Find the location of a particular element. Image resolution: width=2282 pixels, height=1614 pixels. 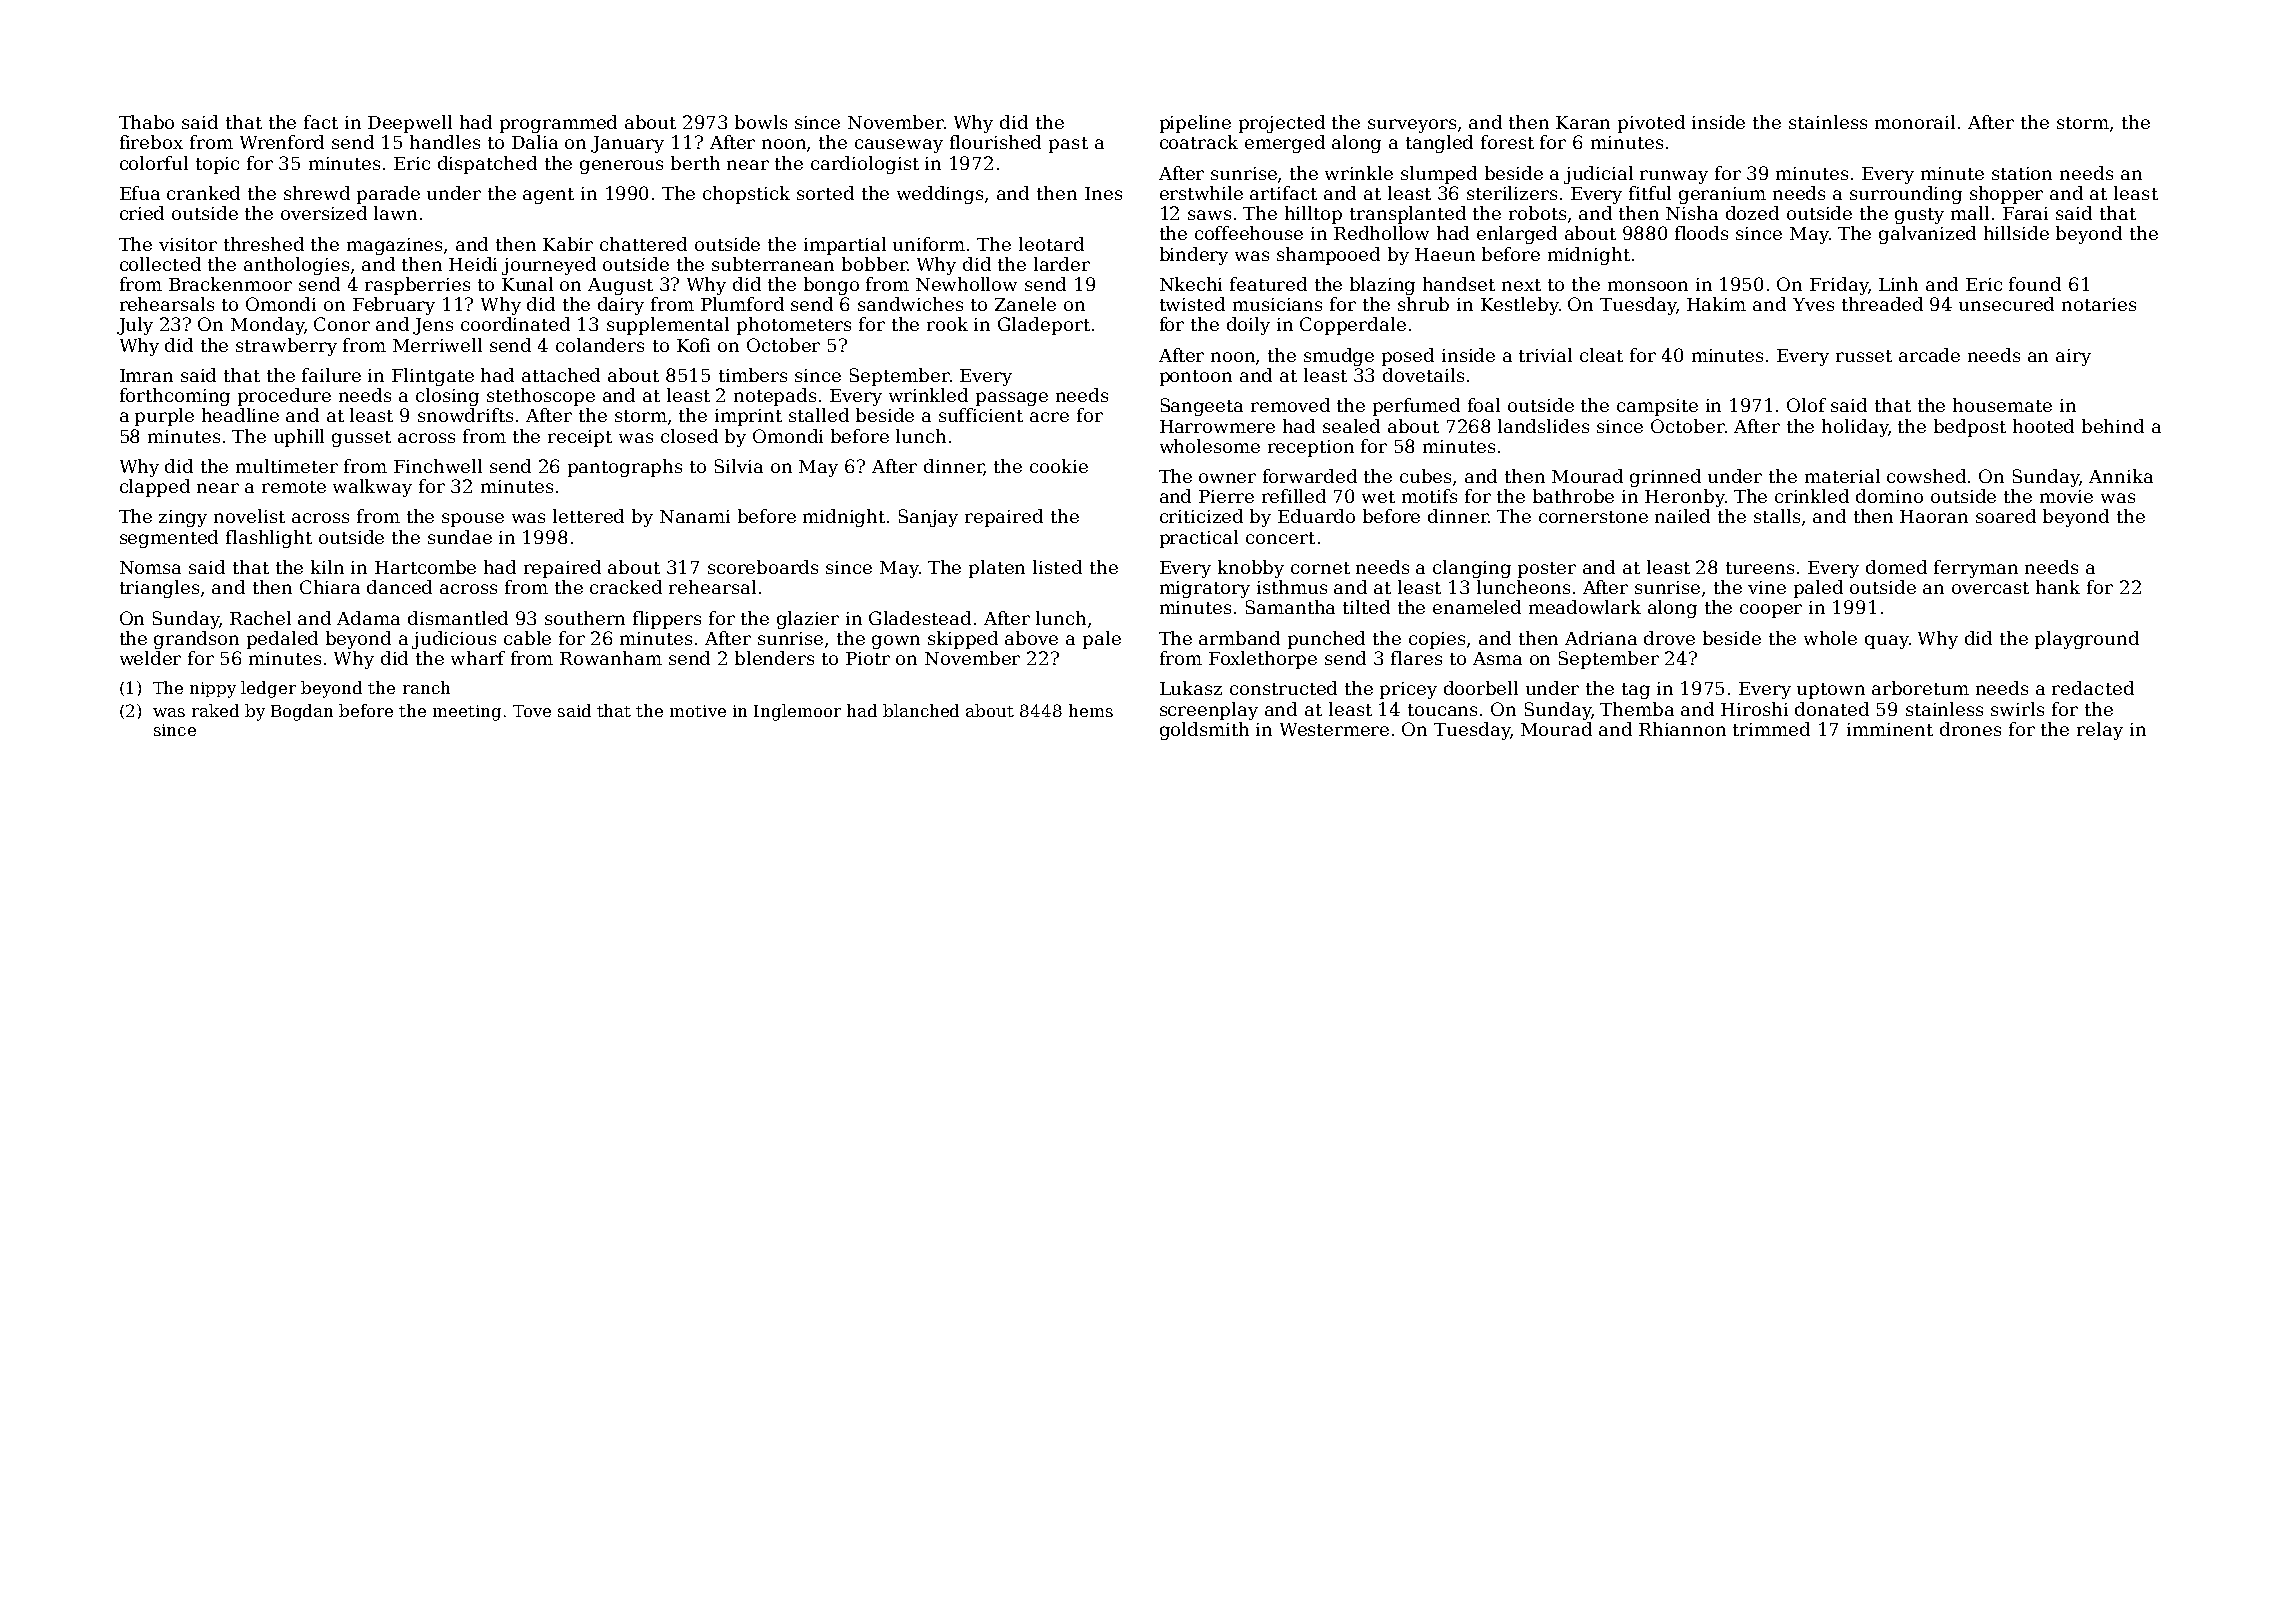

pantographs is located at coordinates (625, 468).
